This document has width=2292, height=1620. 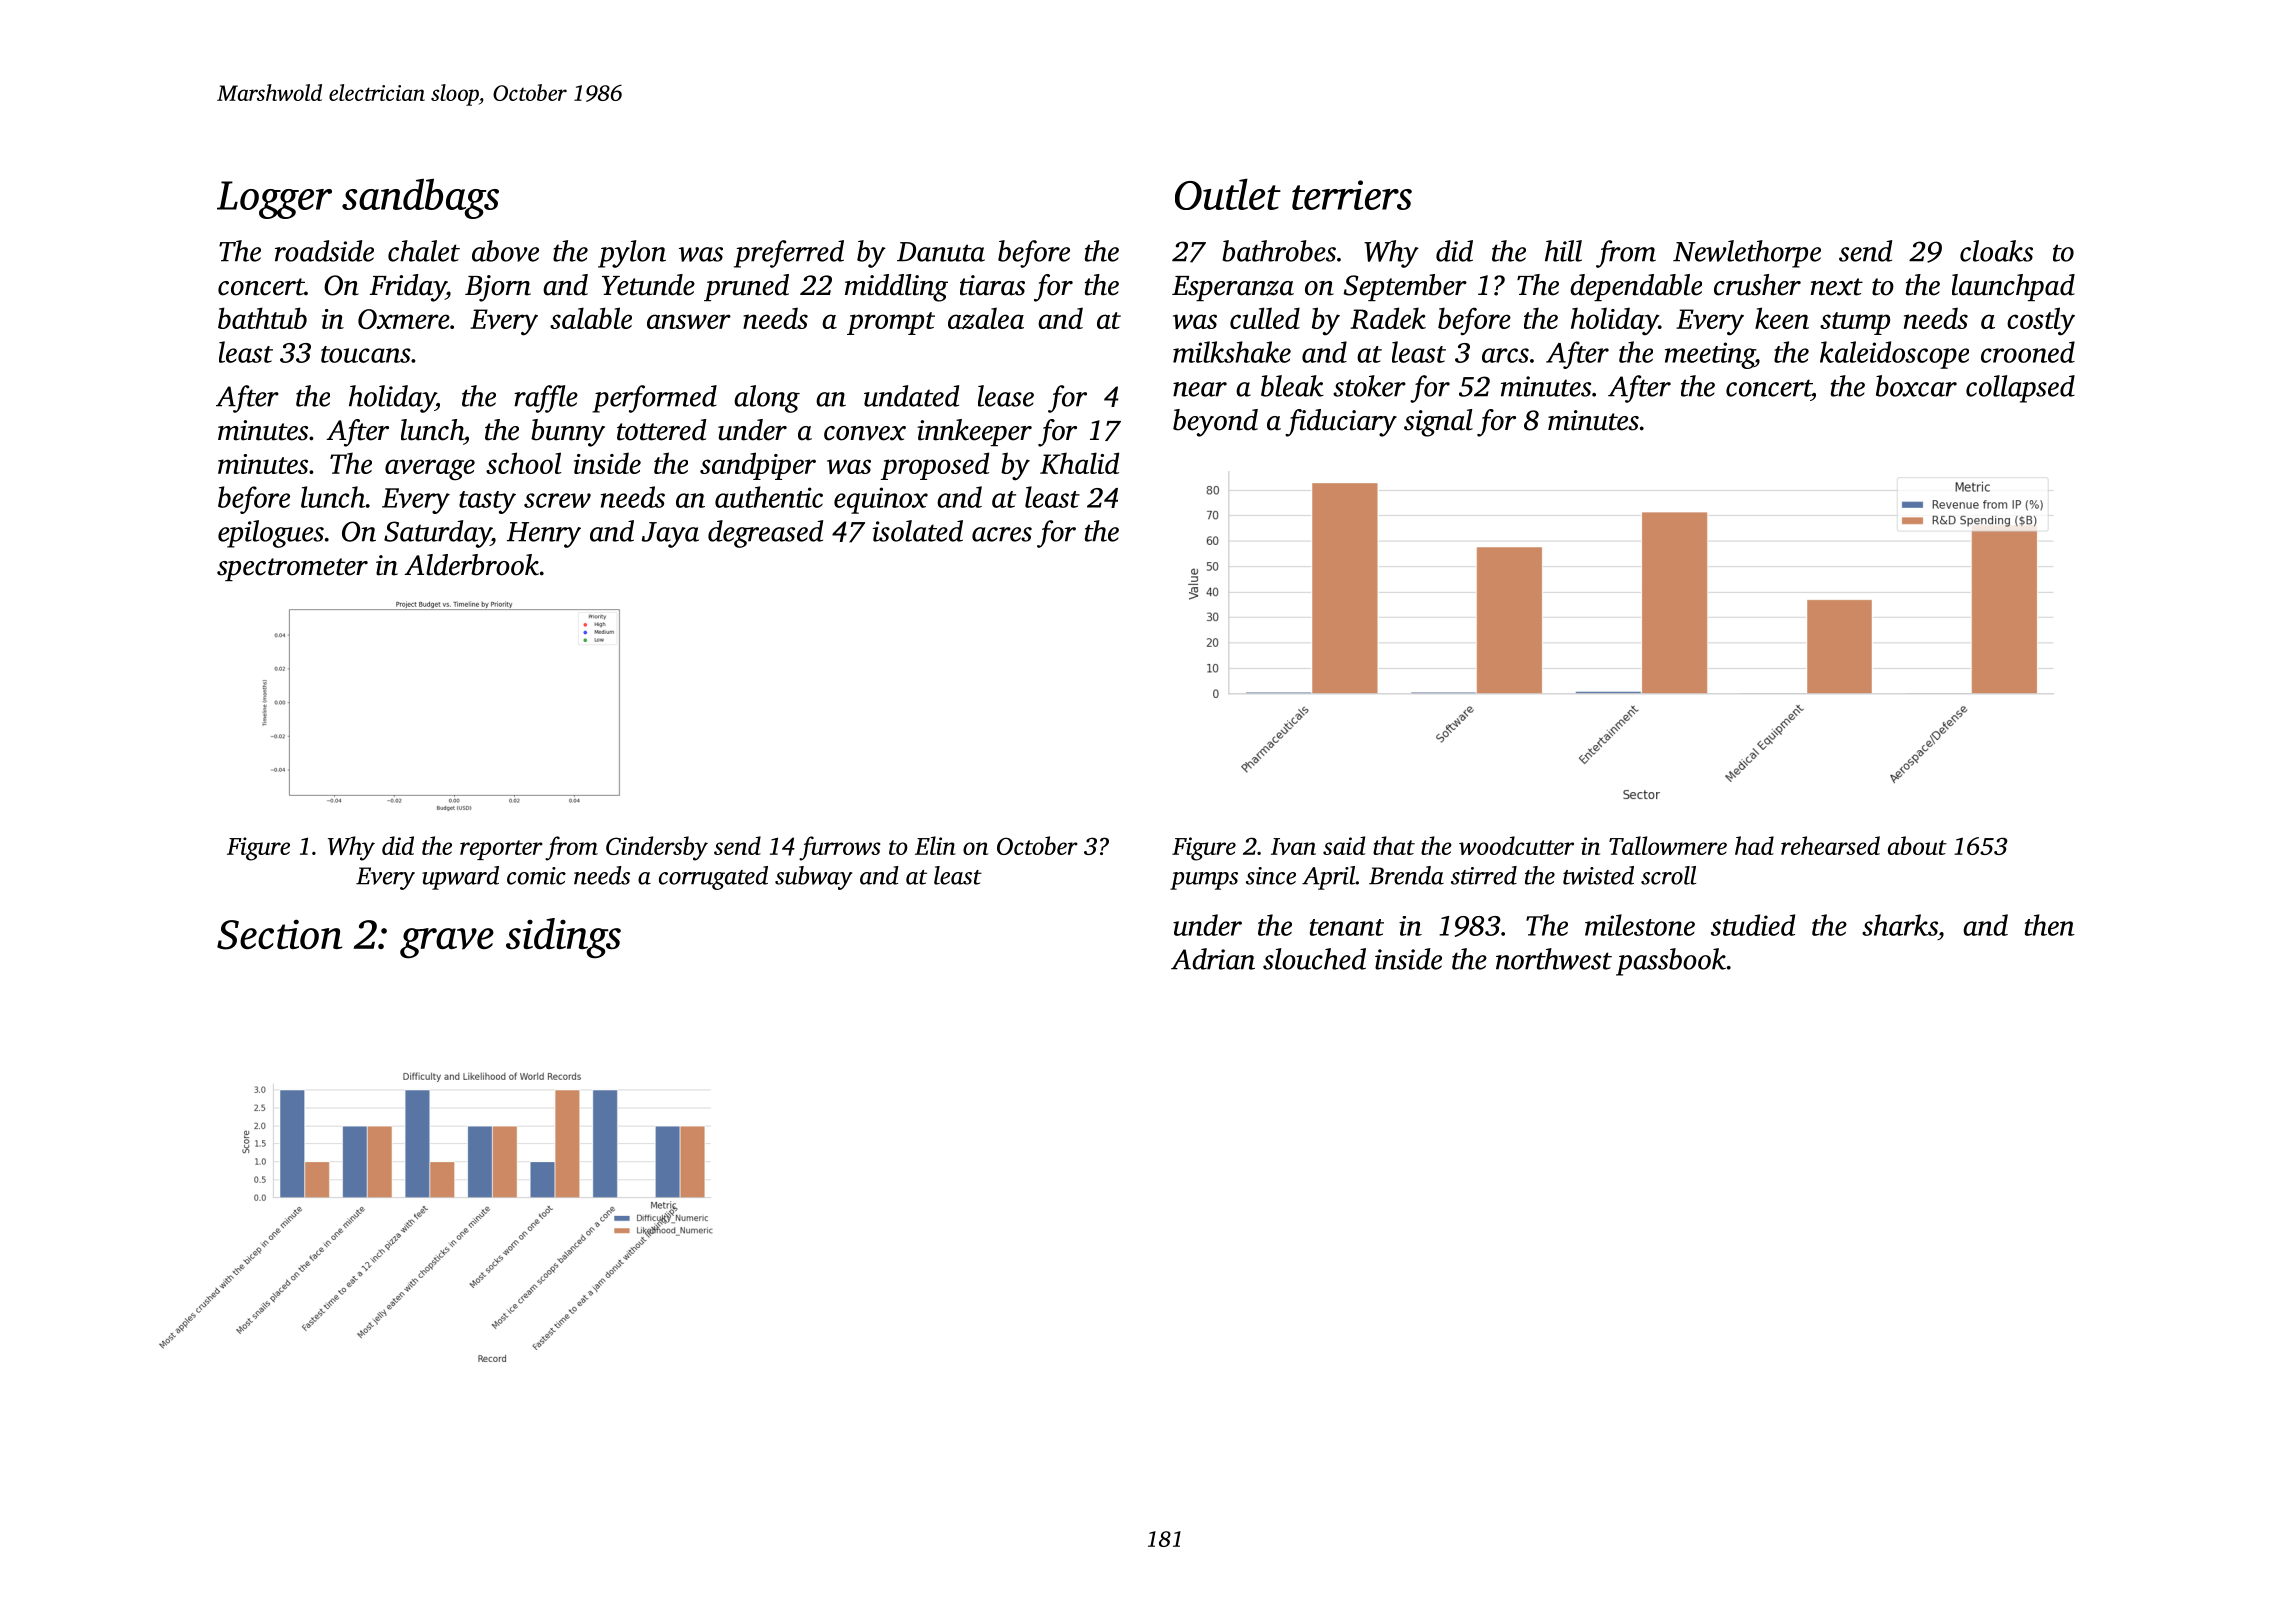 I want to click on sandbags, so click(x=420, y=199).
